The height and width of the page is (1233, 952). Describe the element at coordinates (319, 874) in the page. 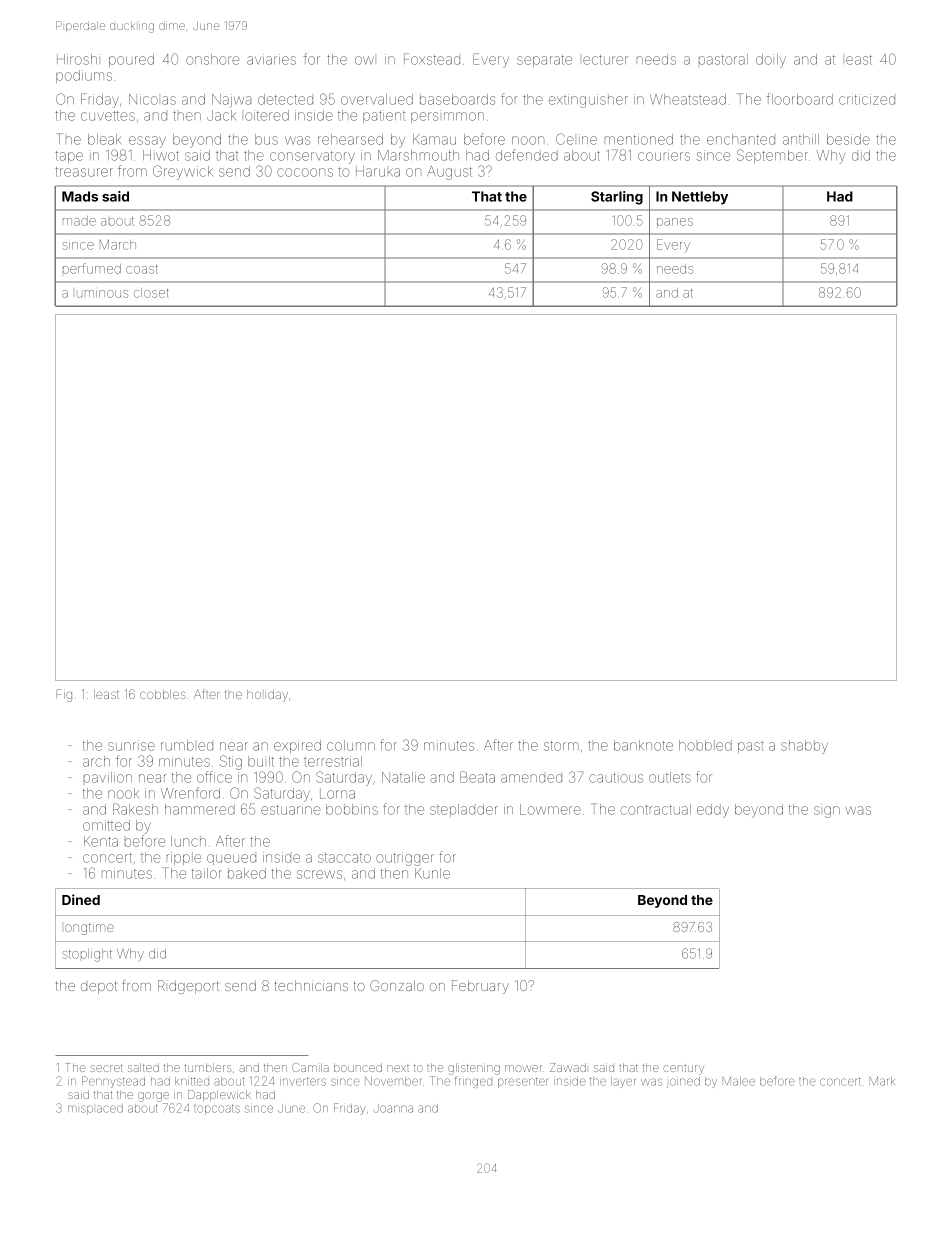

I see `screws` at that location.
